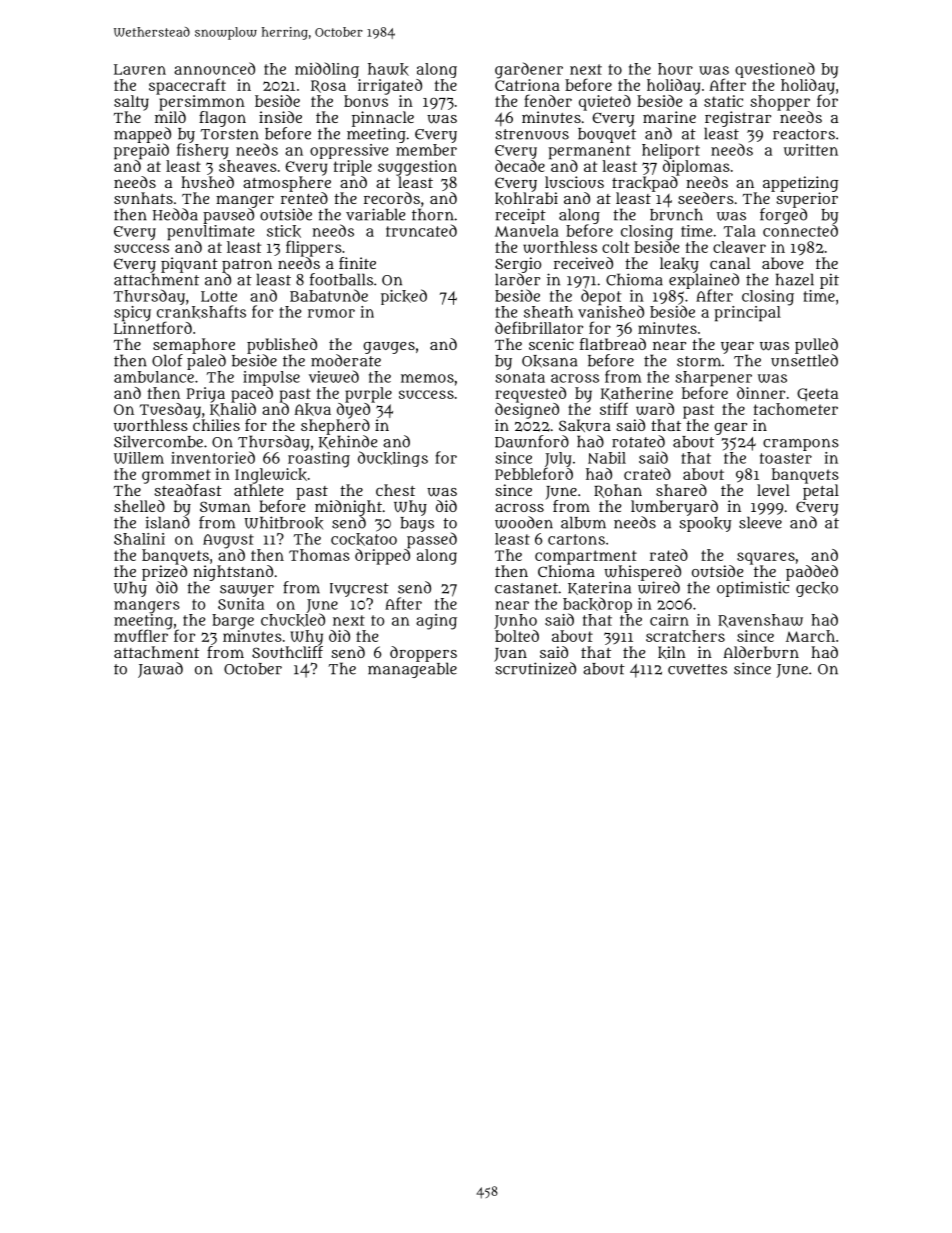 Image resolution: width=952 pixels, height=1233 pixels. I want to click on hawk, so click(388, 69).
